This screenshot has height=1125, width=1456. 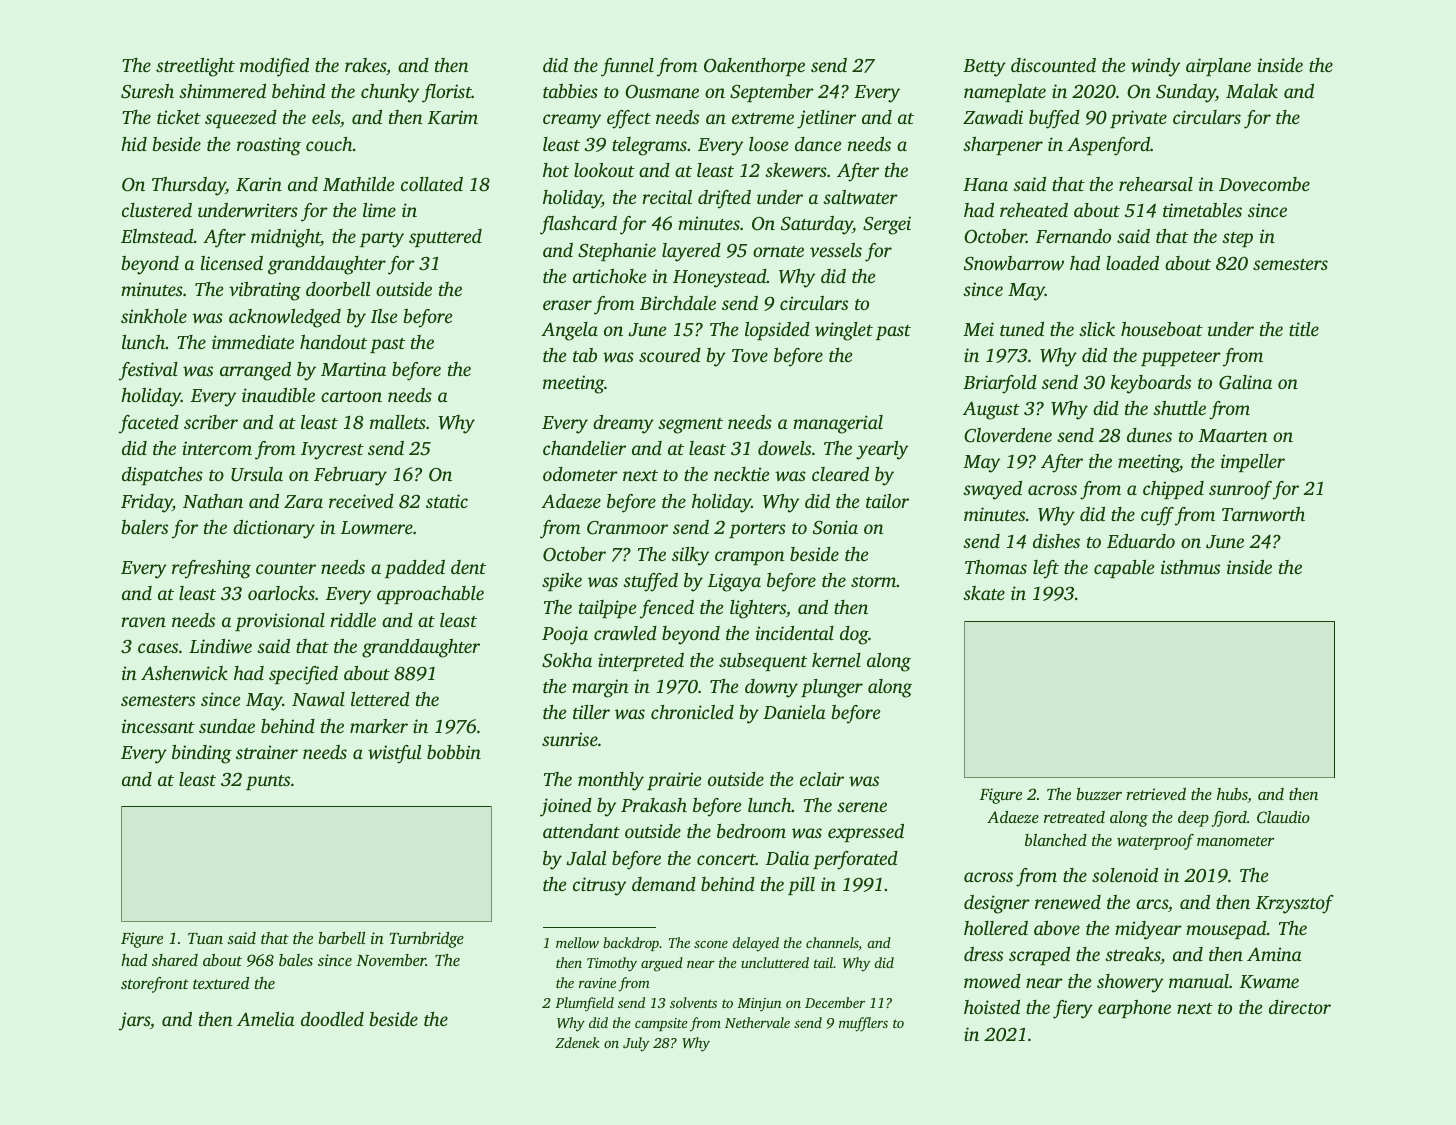 I want to click on clustered, so click(x=157, y=210).
